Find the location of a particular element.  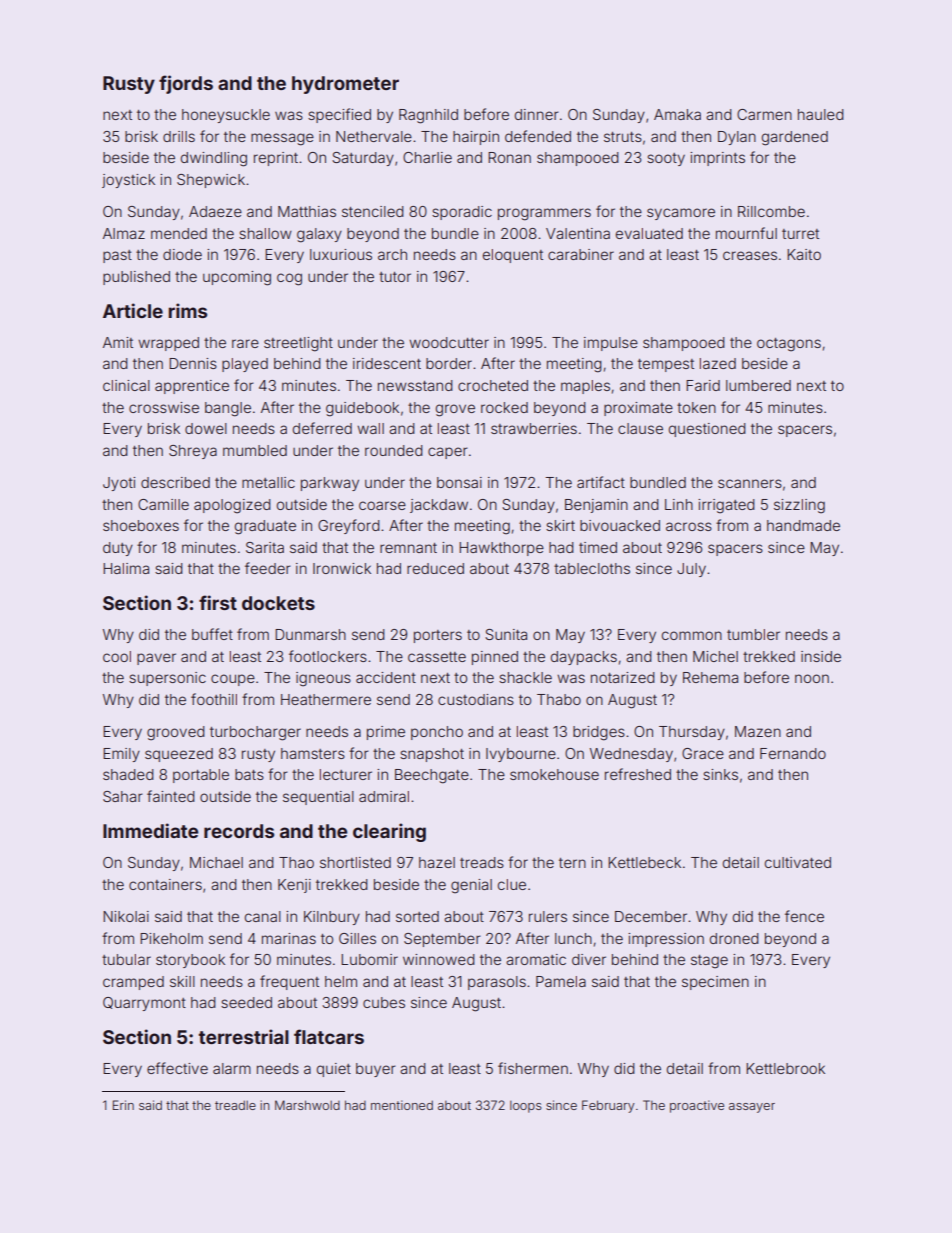

hydrometer is located at coordinates (345, 85).
